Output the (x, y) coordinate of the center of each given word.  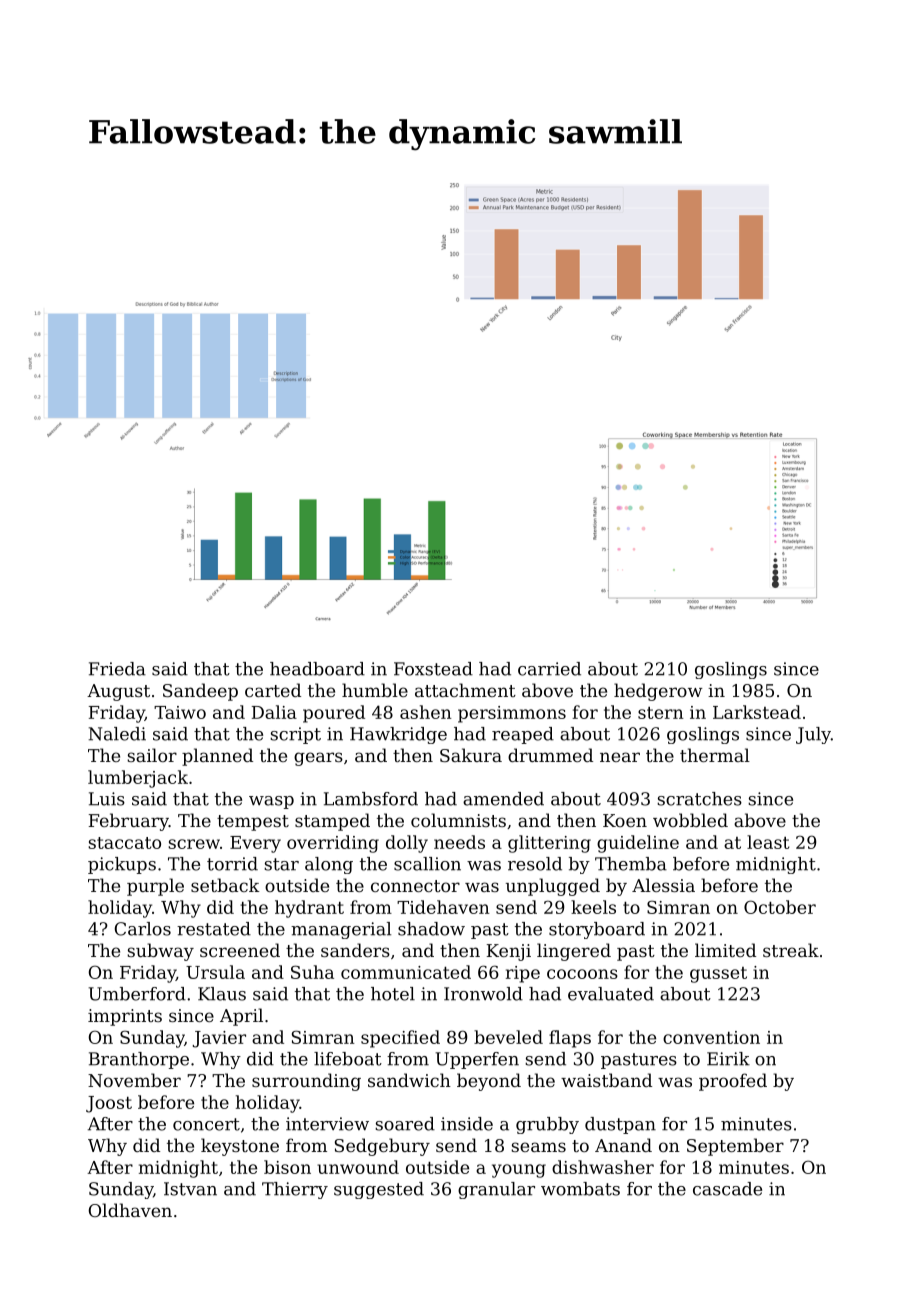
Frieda (117, 669)
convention (711, 1037)
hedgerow (658, 692)
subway (160, 952)
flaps (570, 1039)
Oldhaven (130, 1210)
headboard (317, 669)
